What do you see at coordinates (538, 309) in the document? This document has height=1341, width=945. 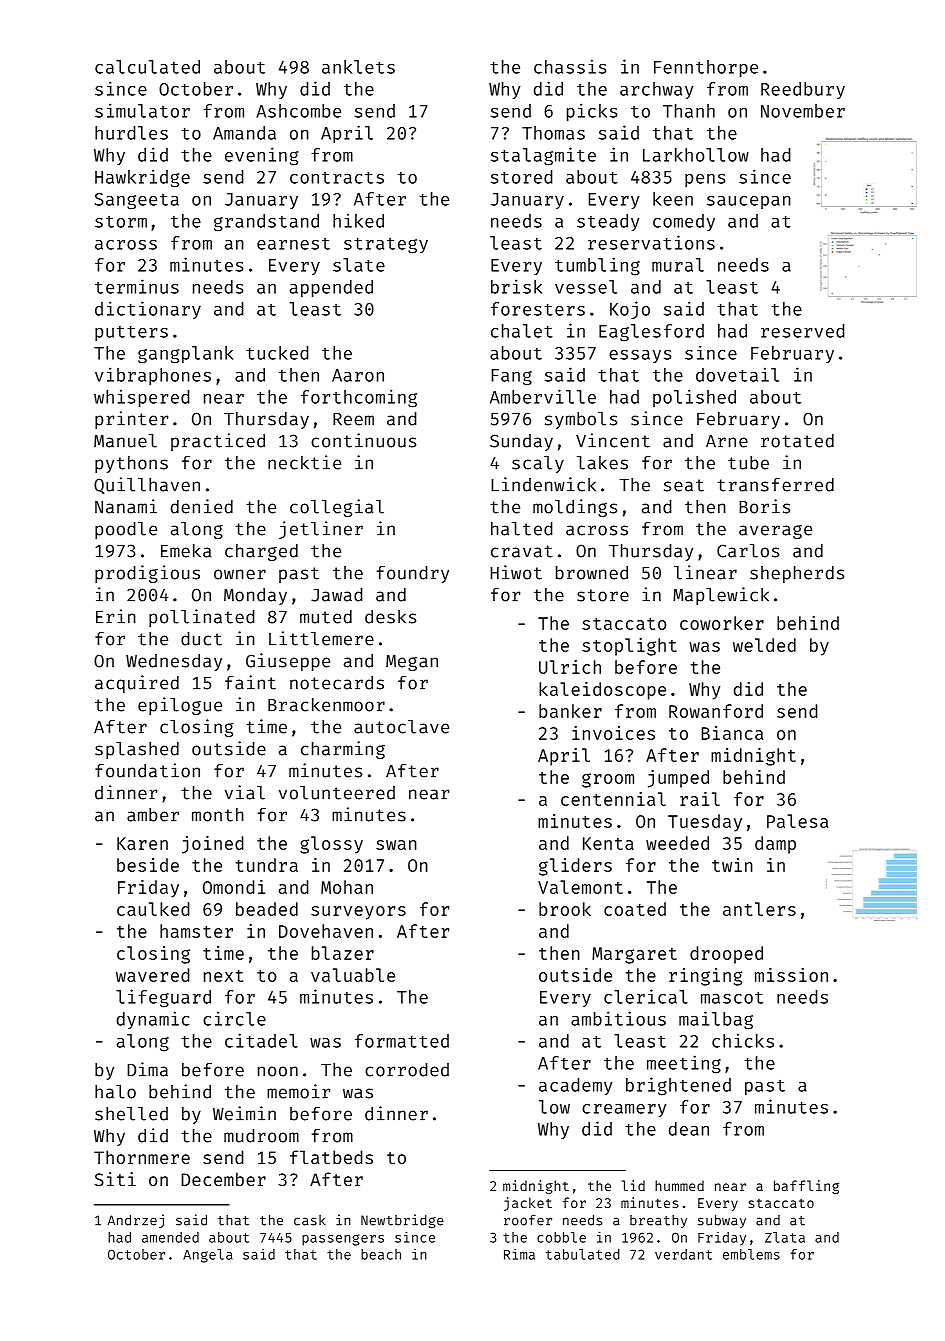 I see `foresters` at bounding box center [538, 309].
